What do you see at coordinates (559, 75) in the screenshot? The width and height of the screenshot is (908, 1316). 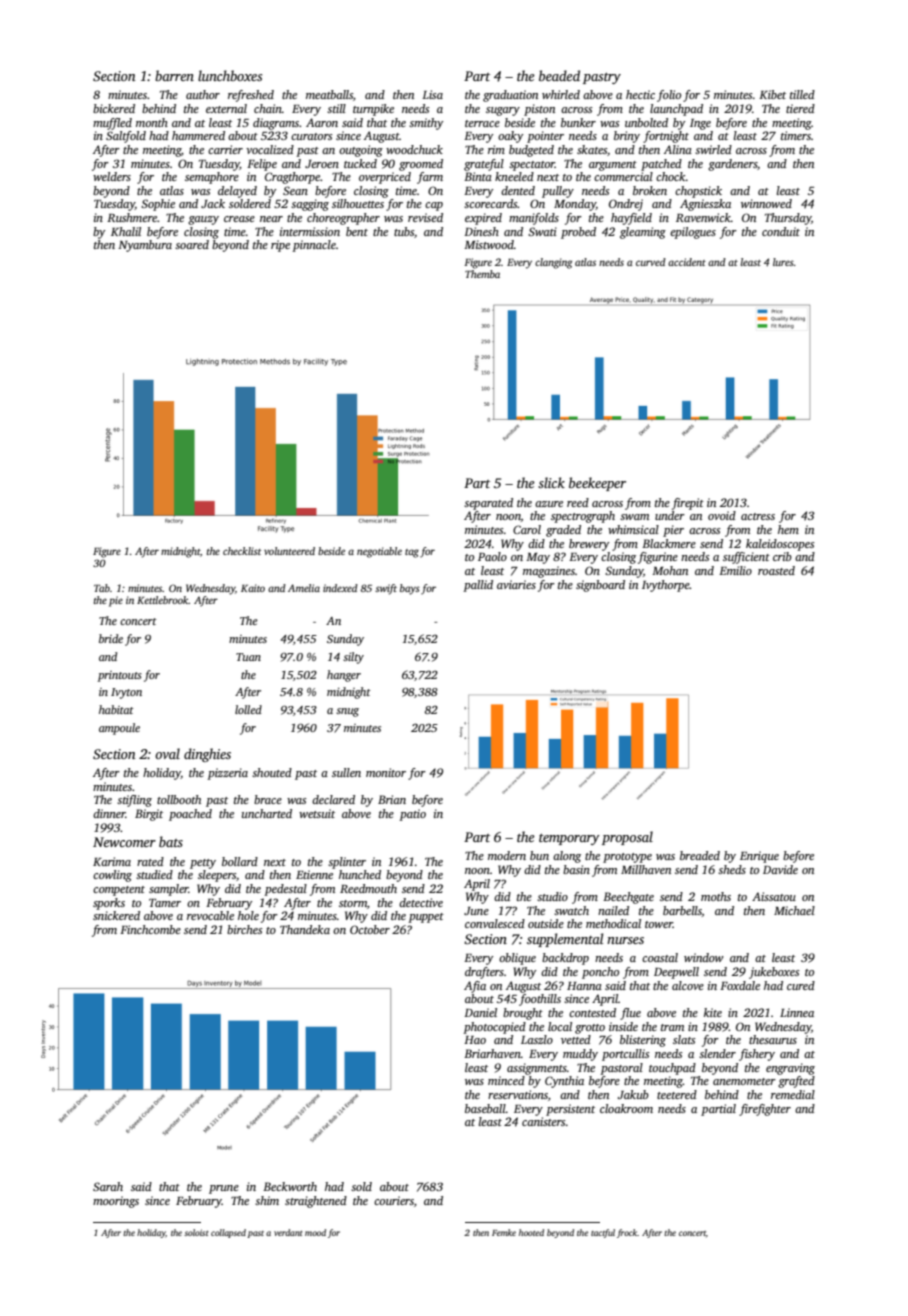 I see `beaded` at bounding box center [559, 75].
